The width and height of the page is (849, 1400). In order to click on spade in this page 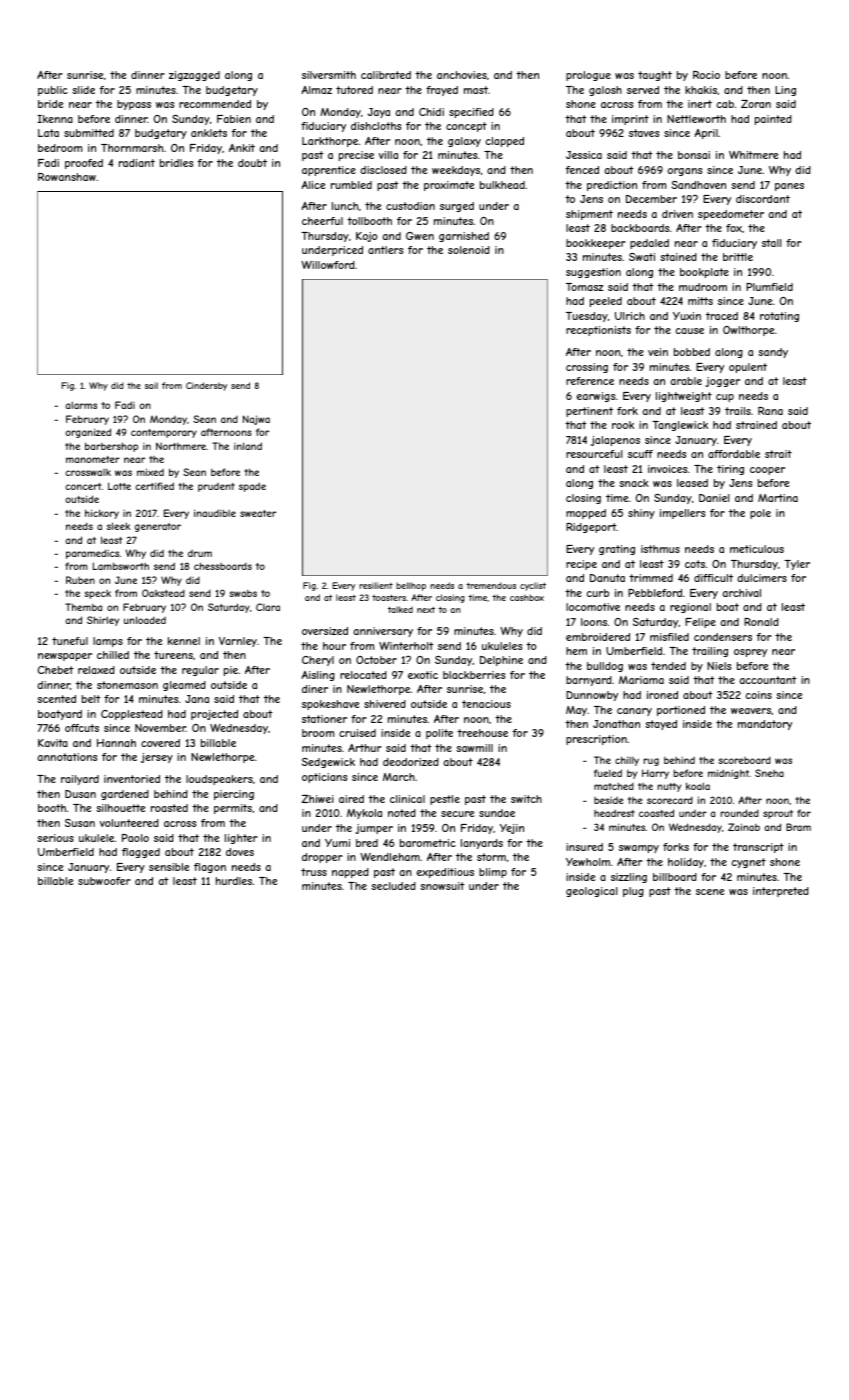, I will do `click(252, 487)`.
